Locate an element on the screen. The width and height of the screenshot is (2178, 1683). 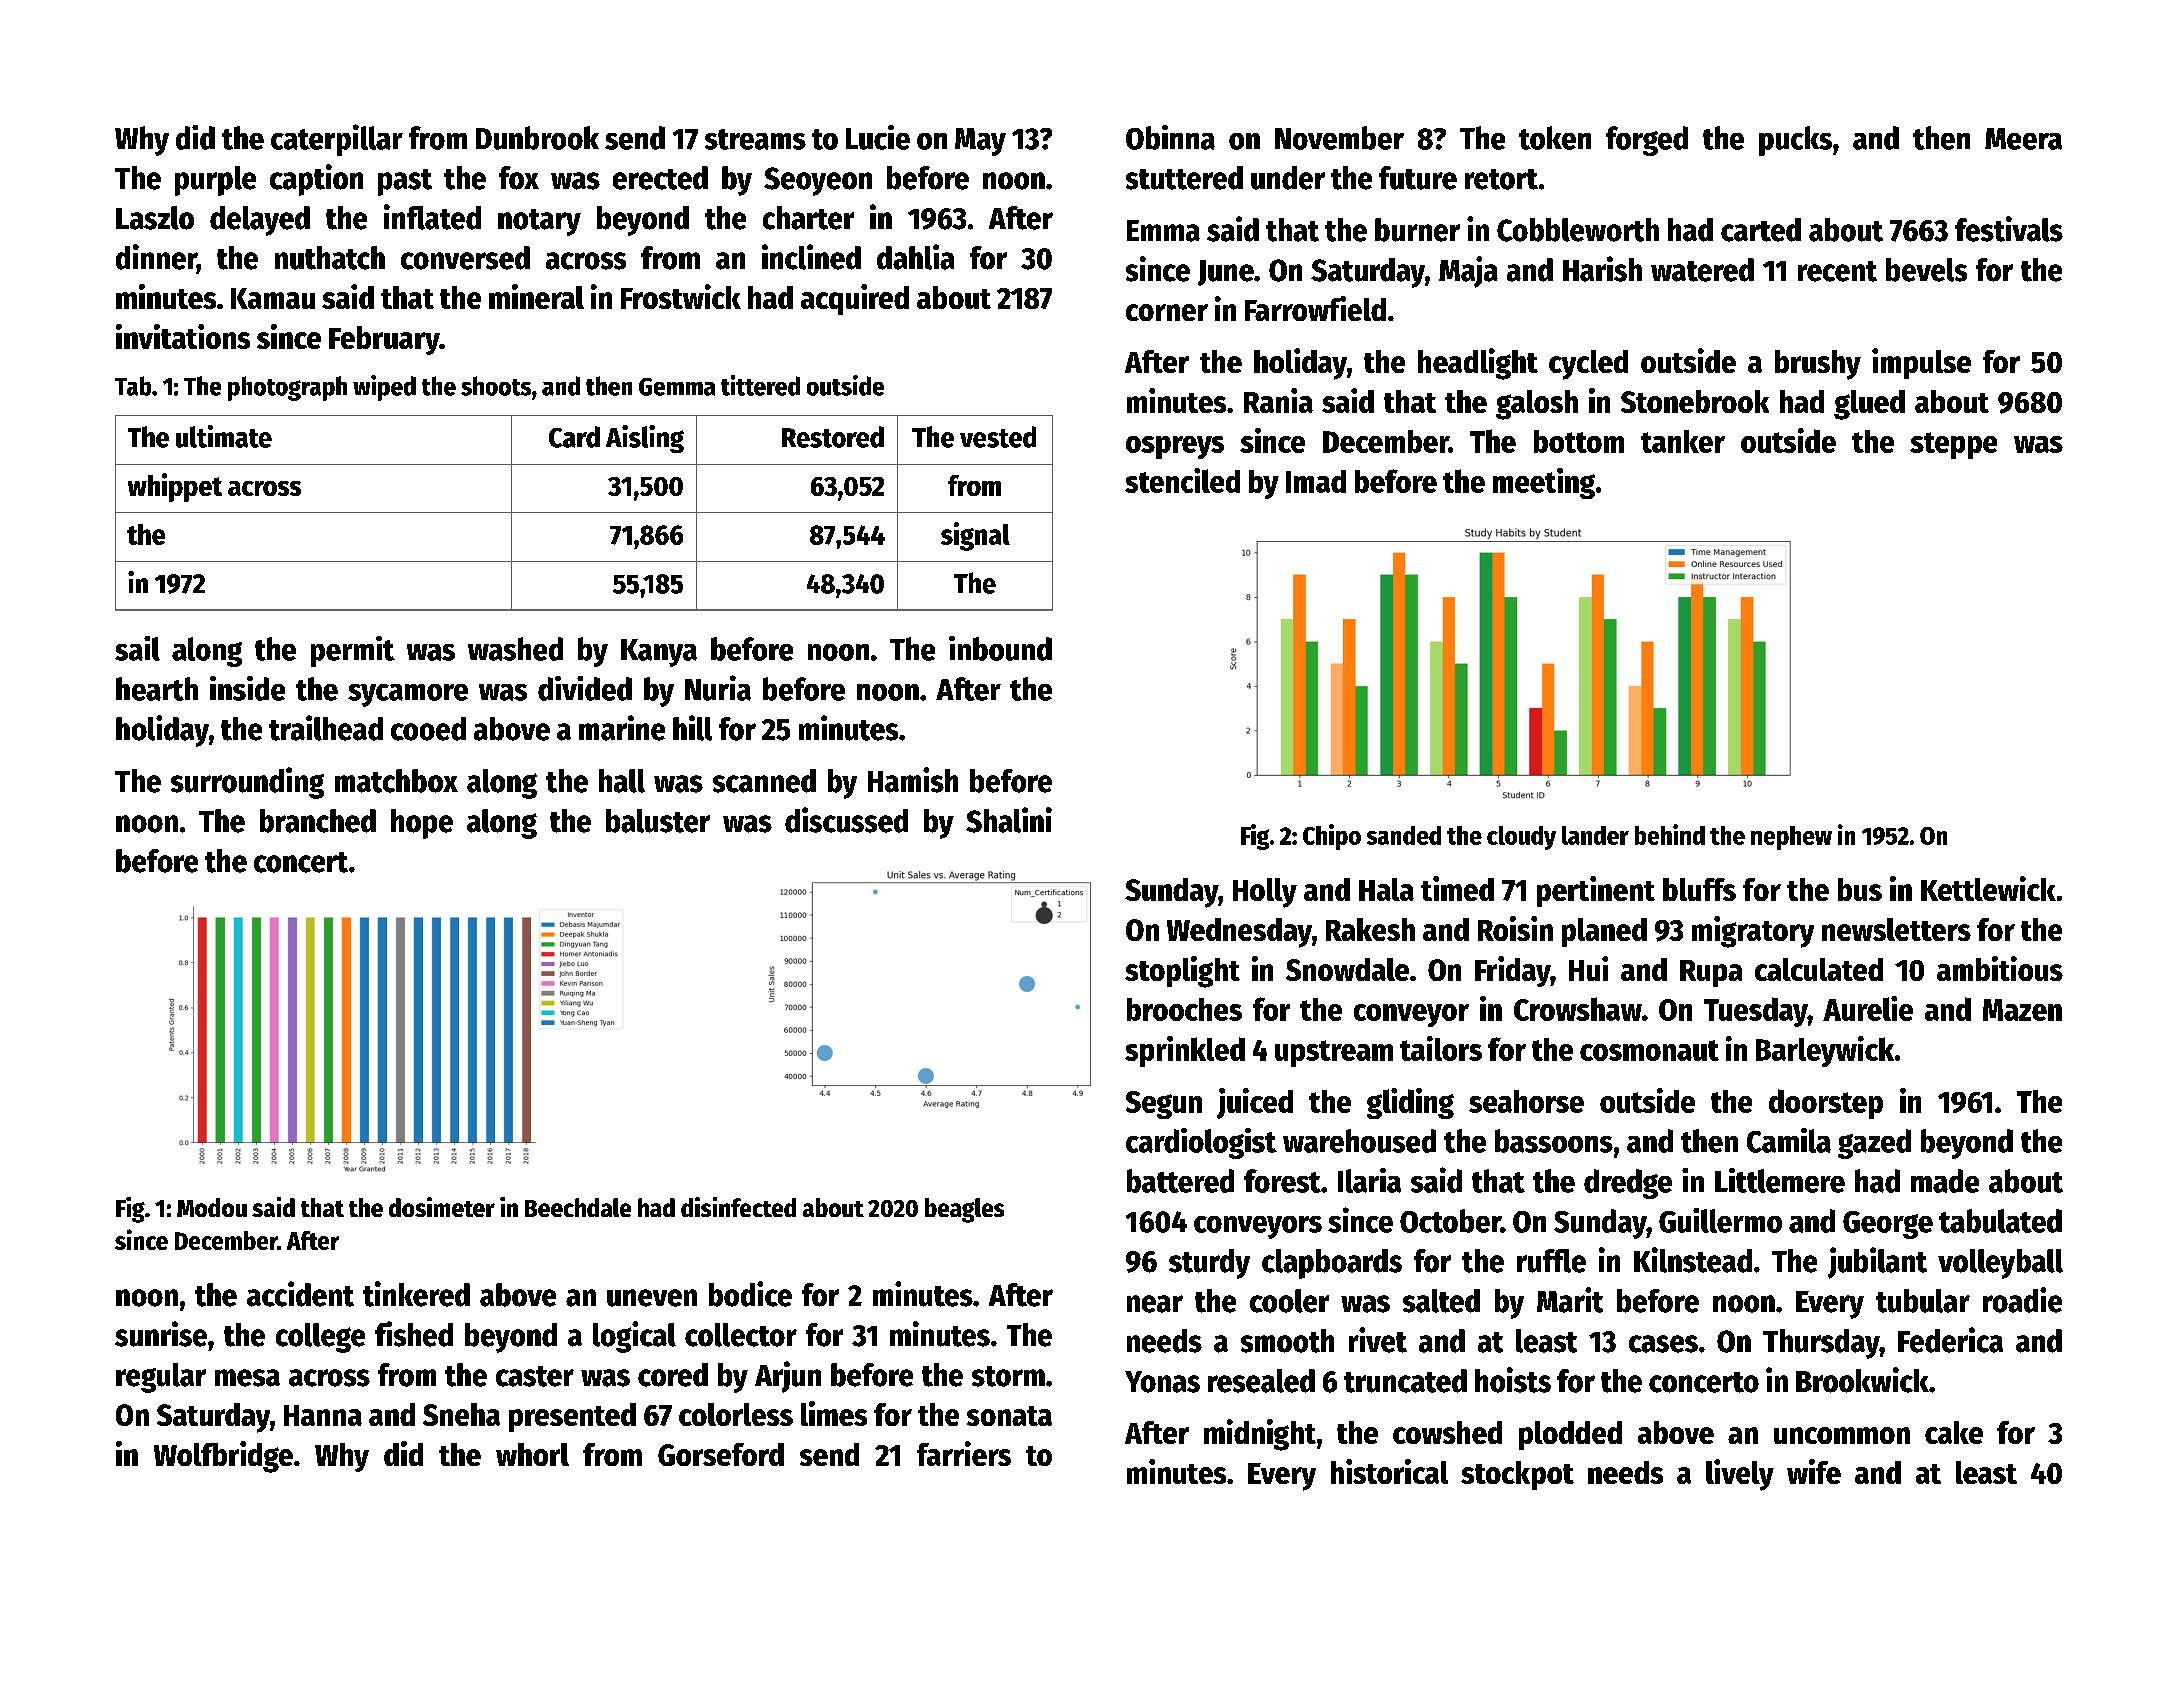
discussed is located at coordinates (846, 820).
